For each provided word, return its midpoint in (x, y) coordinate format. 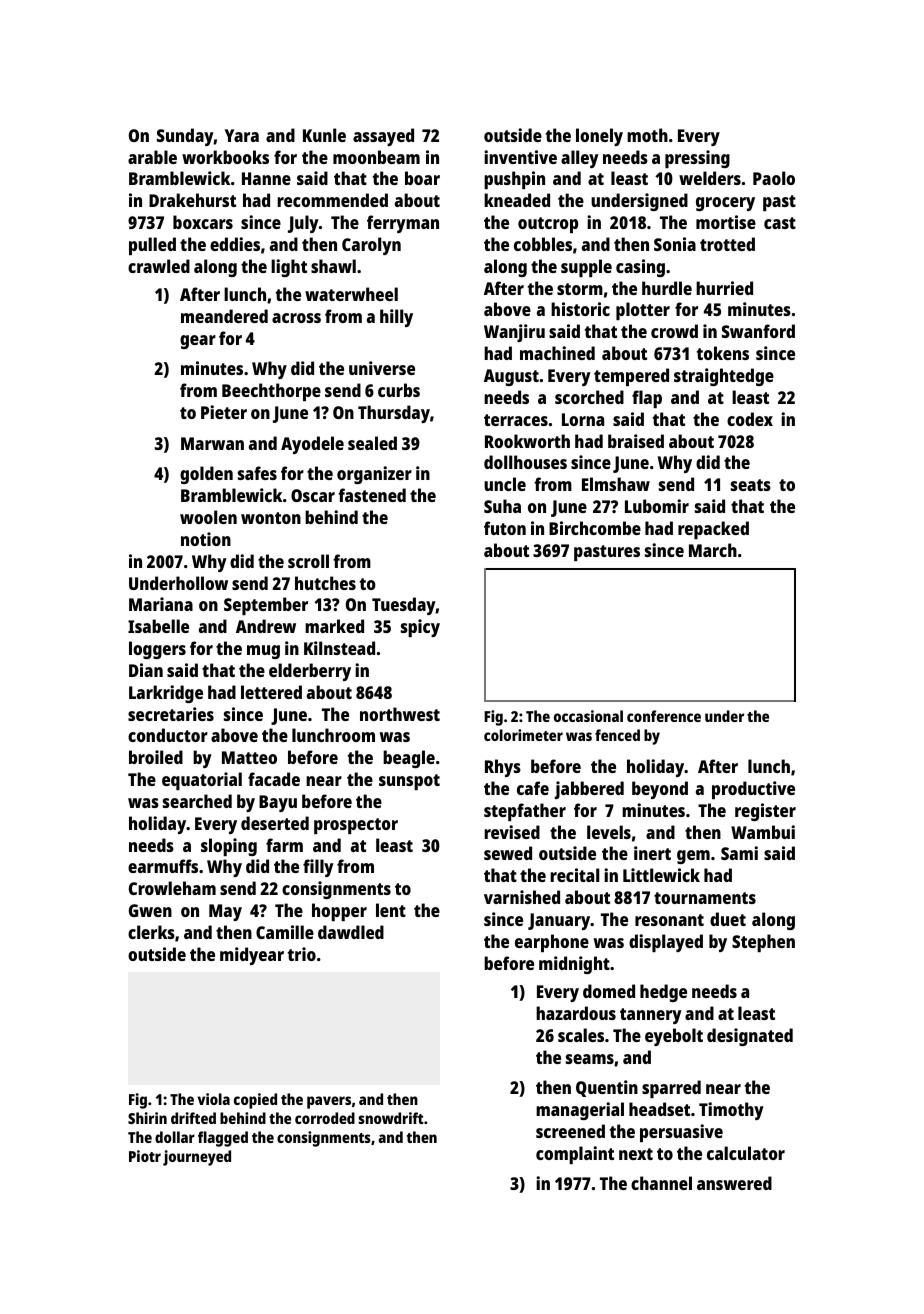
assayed (383, 137)
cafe (533, 788)
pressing (697, 159)
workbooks (225, 157)
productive (753, 790)
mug (263, 652)
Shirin (147, 1118)
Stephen (763, 943)
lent (391, 910)
